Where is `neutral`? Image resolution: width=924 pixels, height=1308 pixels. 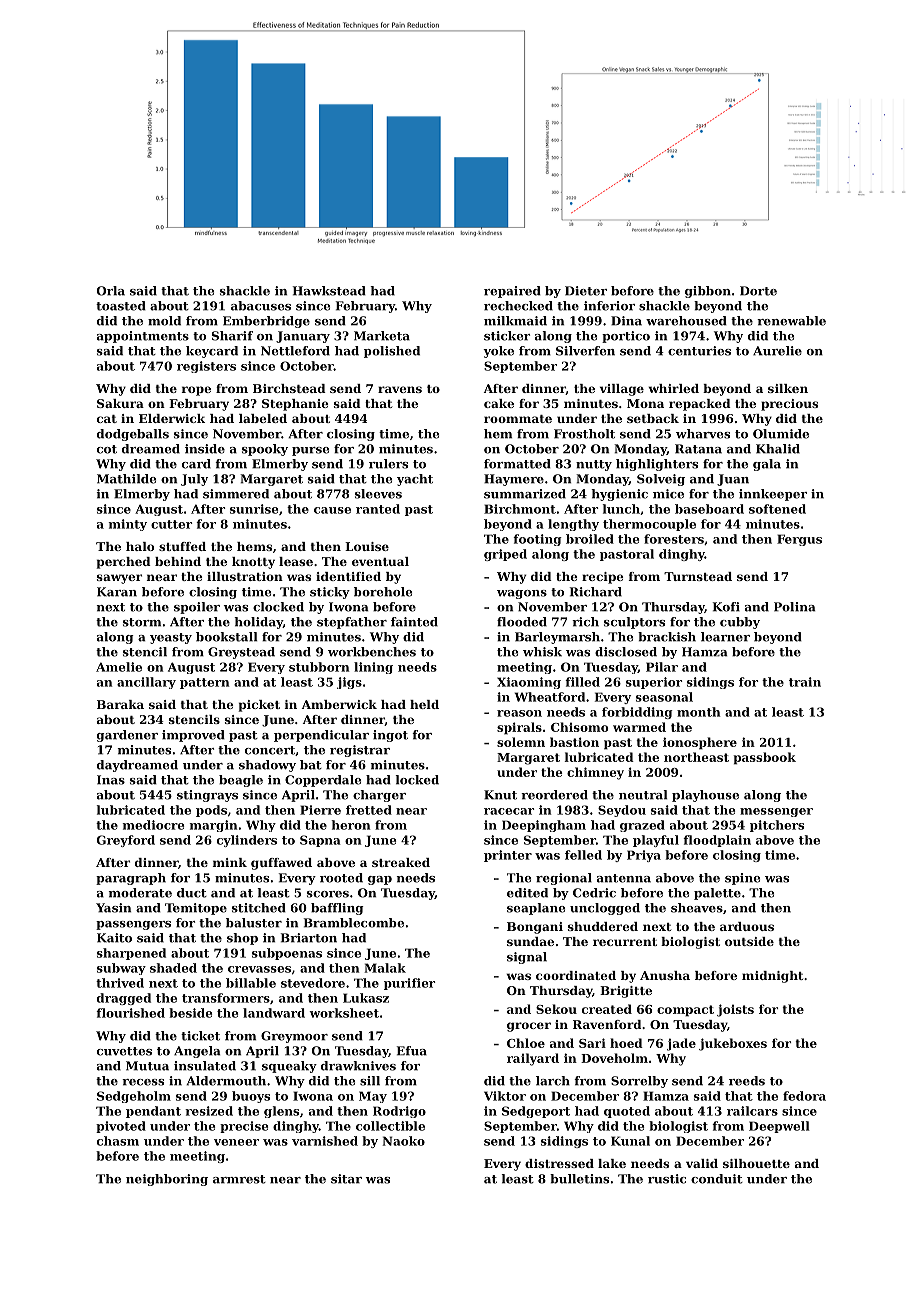
neutral is located at coordinates (643, 795).
